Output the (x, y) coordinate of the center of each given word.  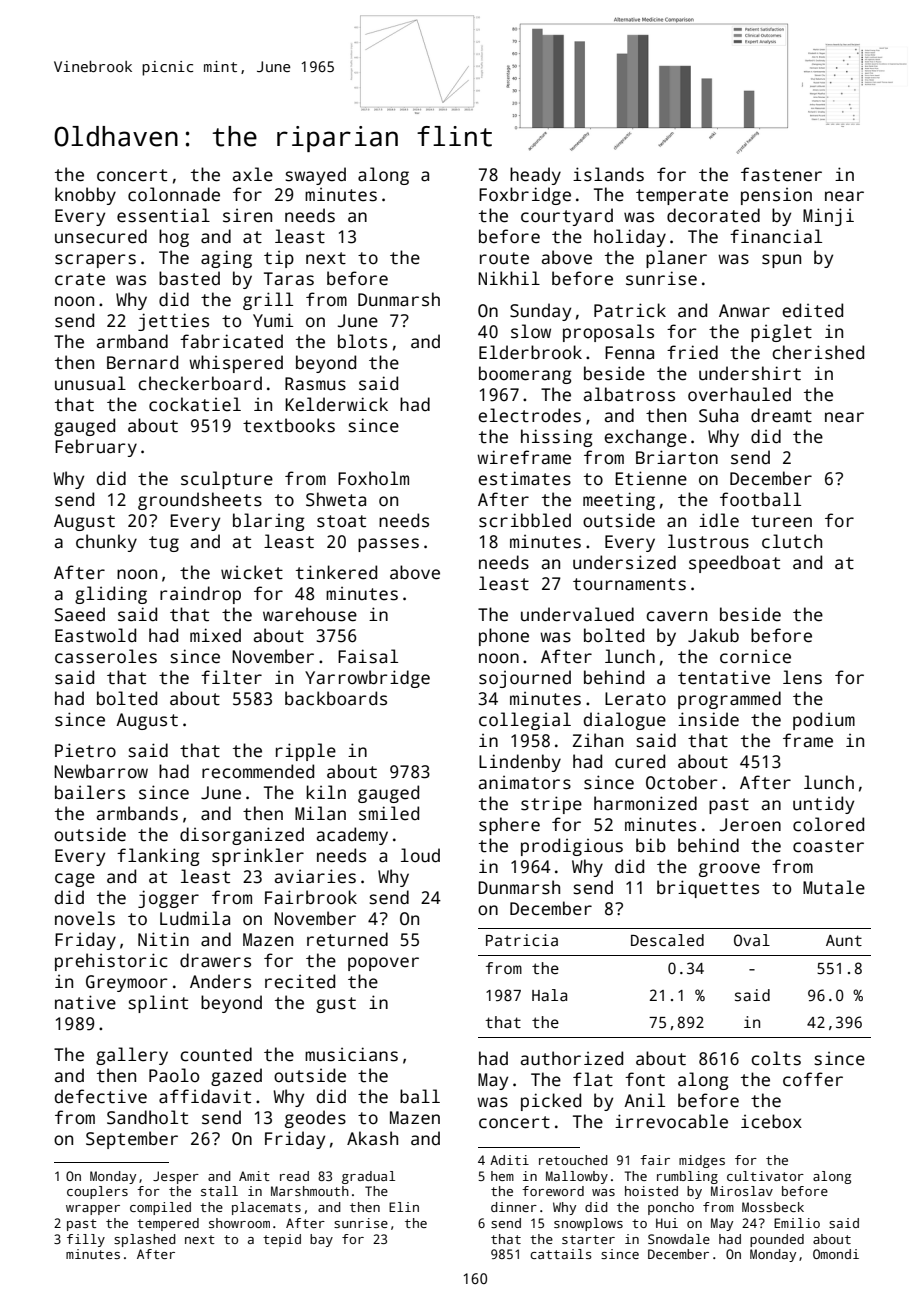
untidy (823, 805)
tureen (781, 521)
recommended (258, 771)
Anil (644, 1100)
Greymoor (127, 983)
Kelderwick (336, 404)
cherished (818, 352)
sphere (509, 826)
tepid (282, 1240)
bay (321, 1240)
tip (279, 259)
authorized (572, 1058)
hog (174, 238)
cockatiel (195, 404)
